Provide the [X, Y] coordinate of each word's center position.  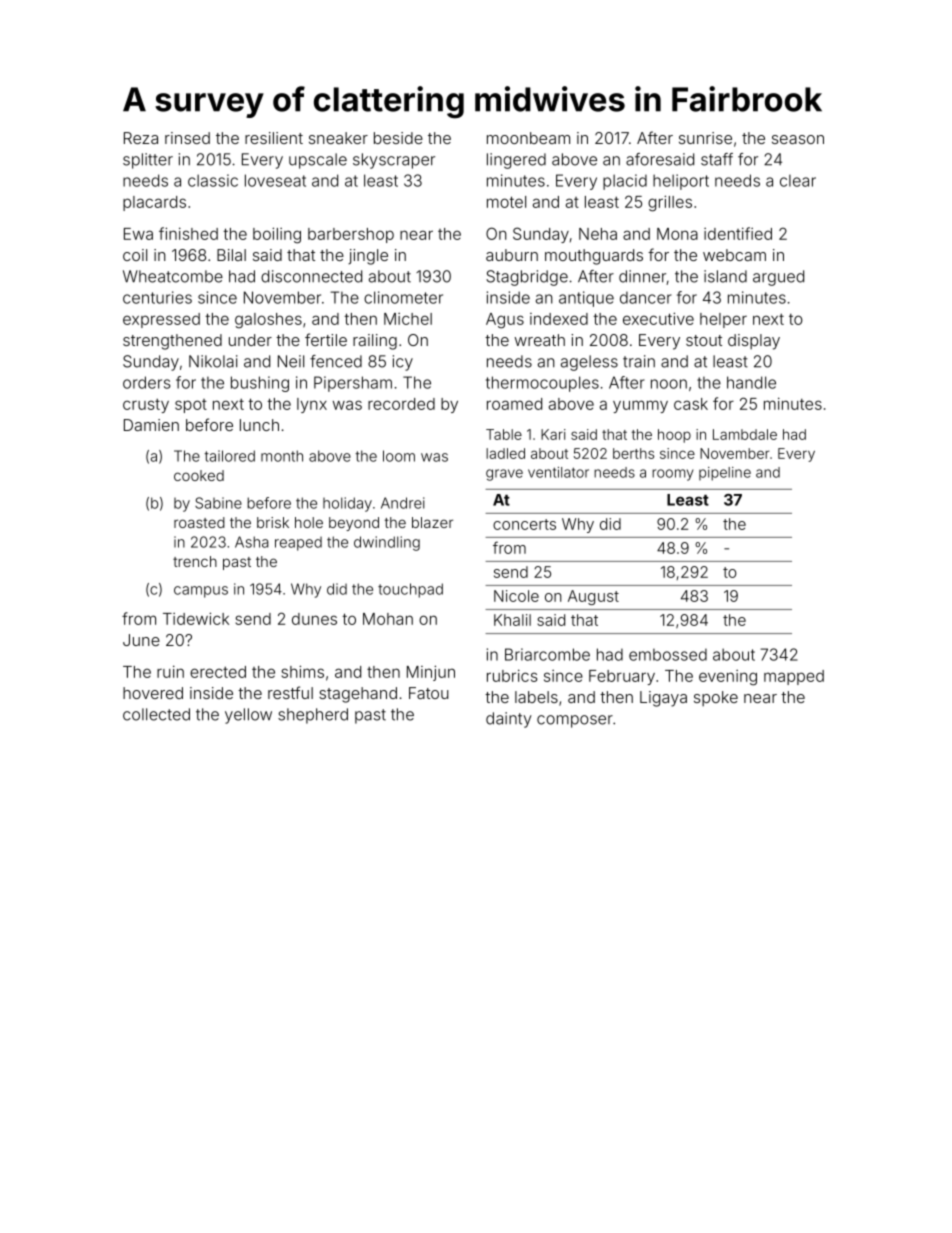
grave [504, 475]
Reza [141, 138]
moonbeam [528, 138]
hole [309, 522]
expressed [161, 320]
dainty [509, 720]
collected [156, 714]
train [639, 361]
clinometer [403, 297]
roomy [672, 475]
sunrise [705, 138]
